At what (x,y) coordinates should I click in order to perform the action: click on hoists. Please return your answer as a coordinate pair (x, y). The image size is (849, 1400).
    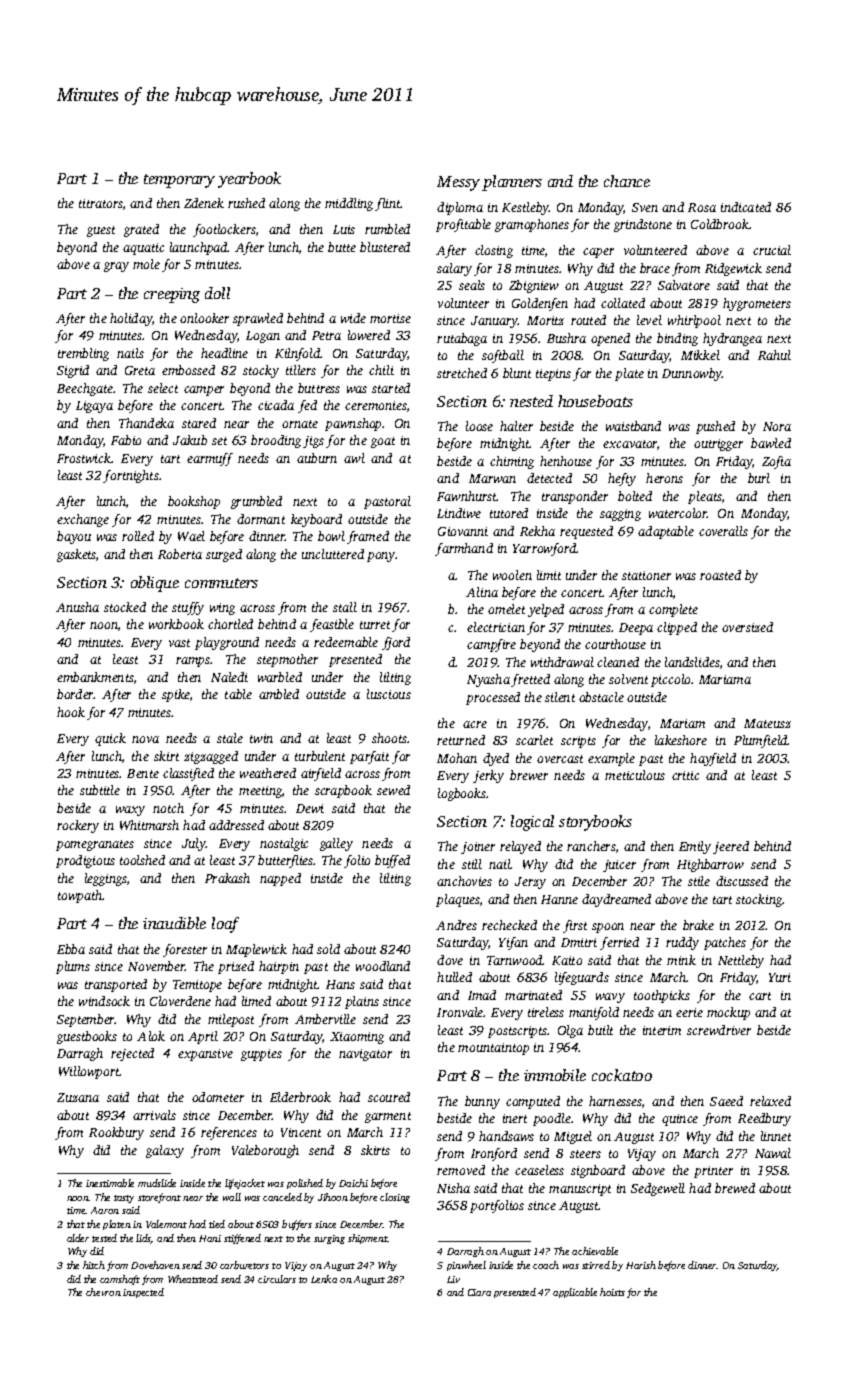
    Looking at the image, I should click on (612, 1292).
